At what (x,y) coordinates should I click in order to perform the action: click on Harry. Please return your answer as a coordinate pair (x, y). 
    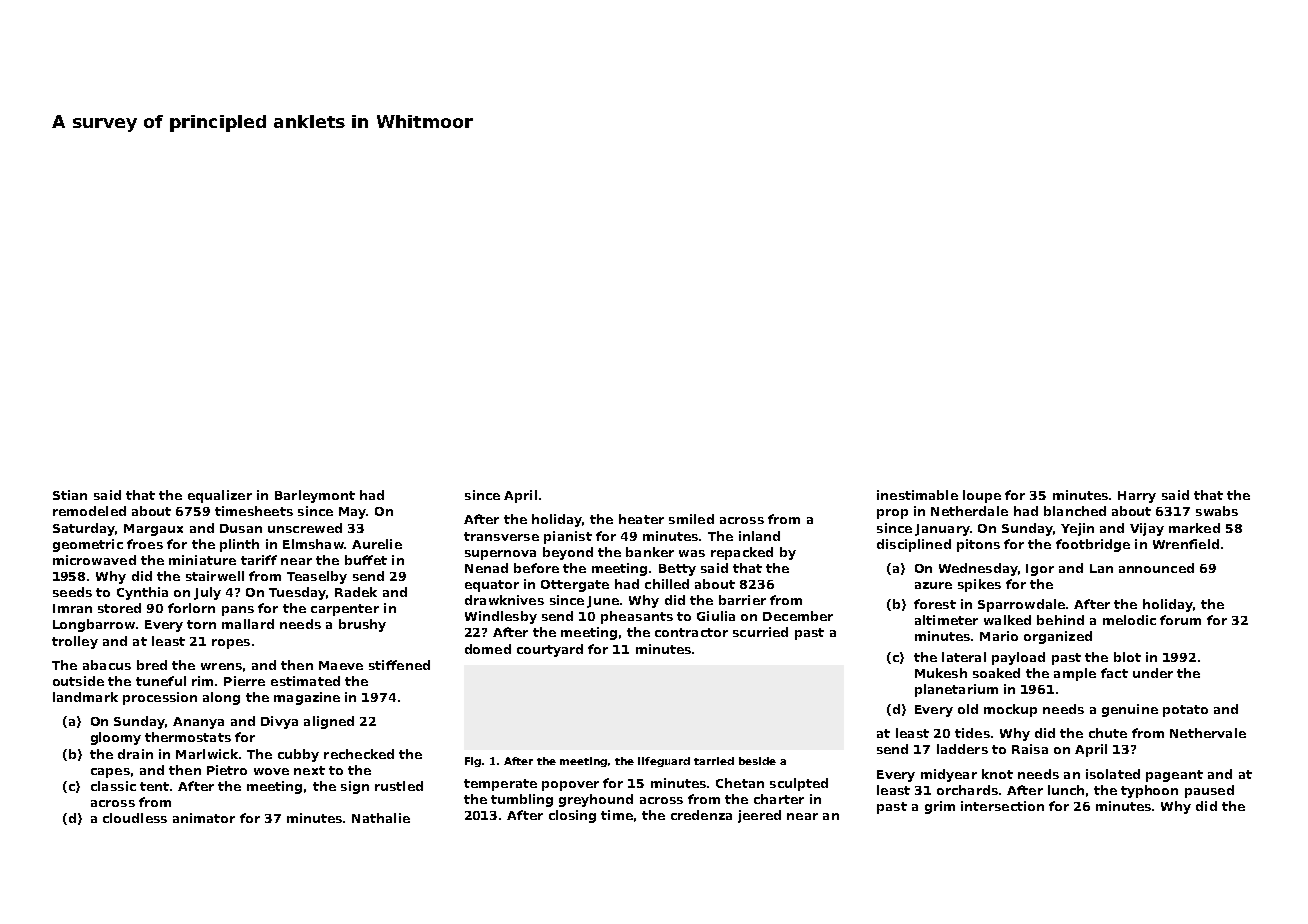
    Looking at the image, I should click on (1137, 497).
